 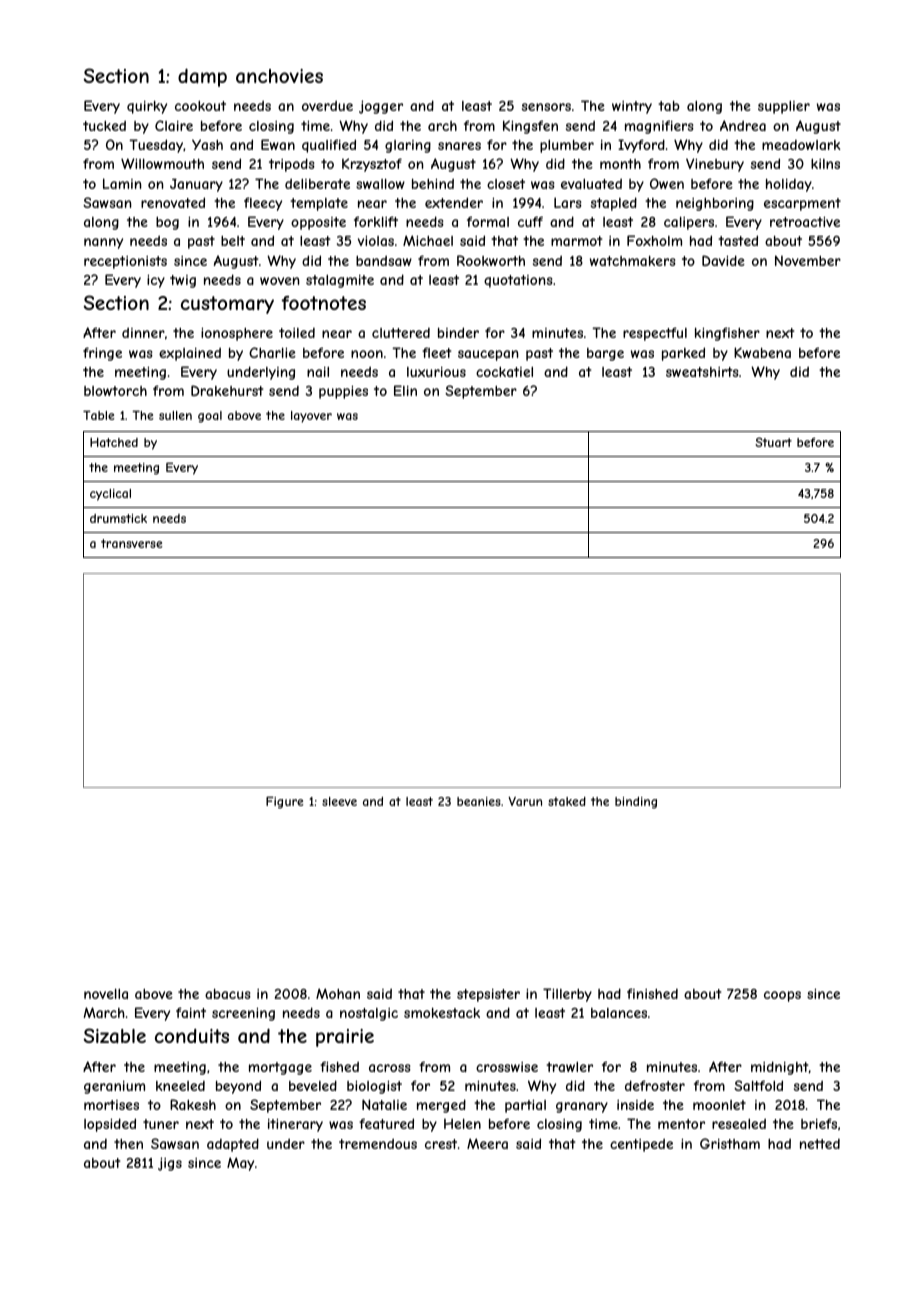 What do you see at coordinates (773, 442) in the screenshot?
I see `Stuart` at bounding box center [773, 442].
